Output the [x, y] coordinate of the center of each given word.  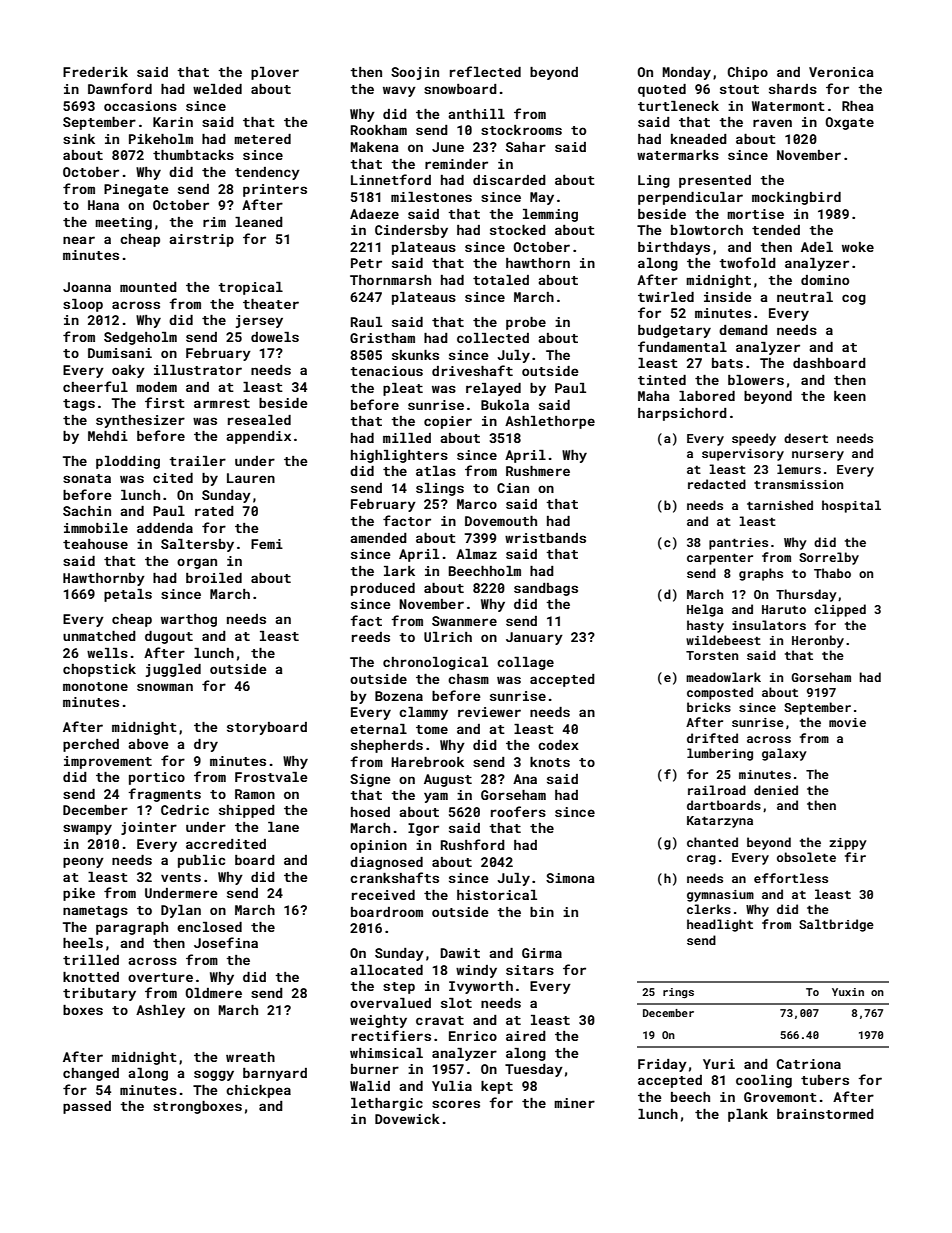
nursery [818, 456]
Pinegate [136, 190]
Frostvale [271, 777]
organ [197, 563]
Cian [513, 488]
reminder [456, 164]
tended [776, 230]
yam [436, 797]
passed [87, 1107]
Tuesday [534, 1070]
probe [526, 323]
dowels [275, 337]
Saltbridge [836, 925]
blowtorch [707, 230]
